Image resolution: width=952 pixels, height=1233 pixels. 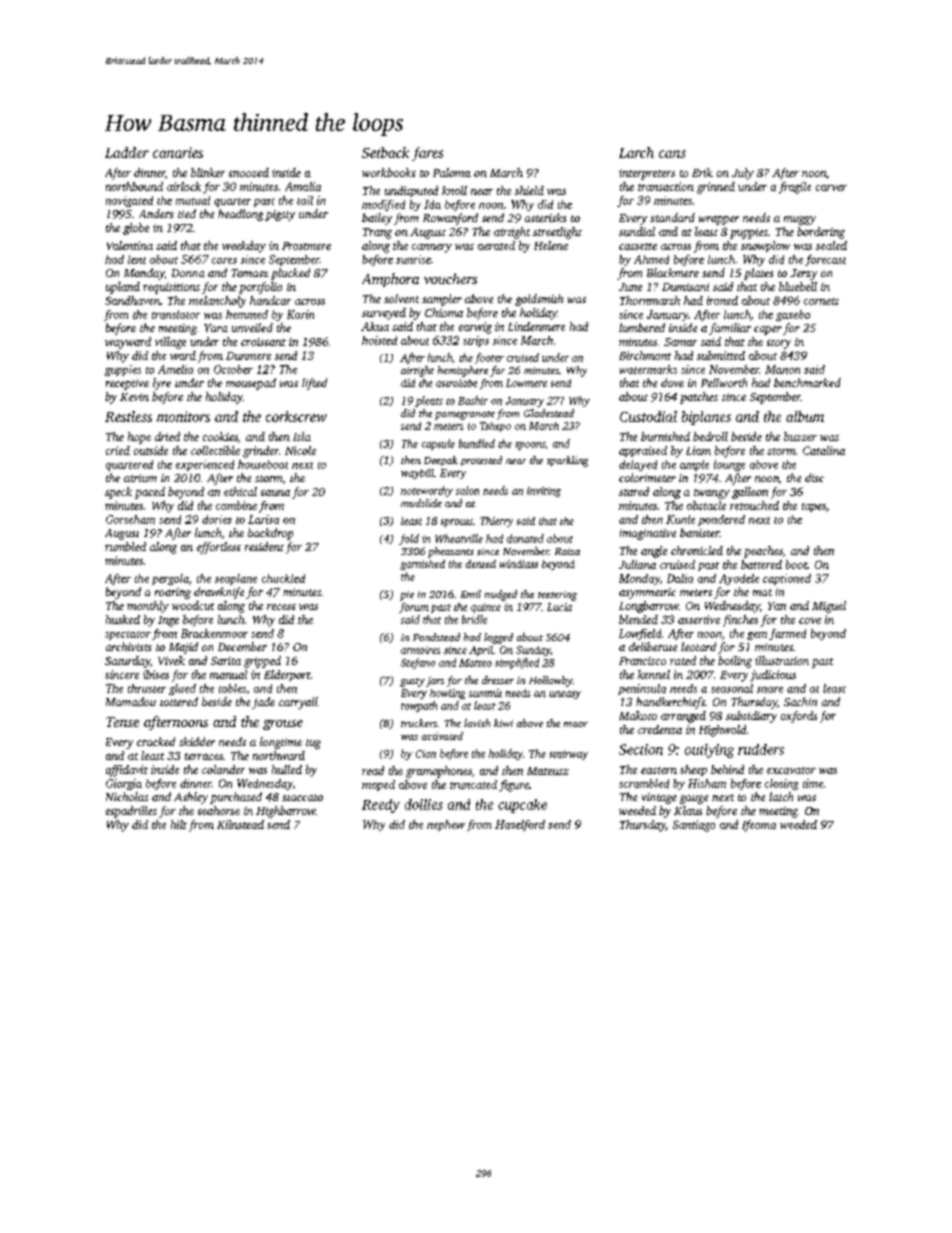 What do you see at coordinates (481, 461) in the document?
I see `protested` at bounding box center [481, 461].
